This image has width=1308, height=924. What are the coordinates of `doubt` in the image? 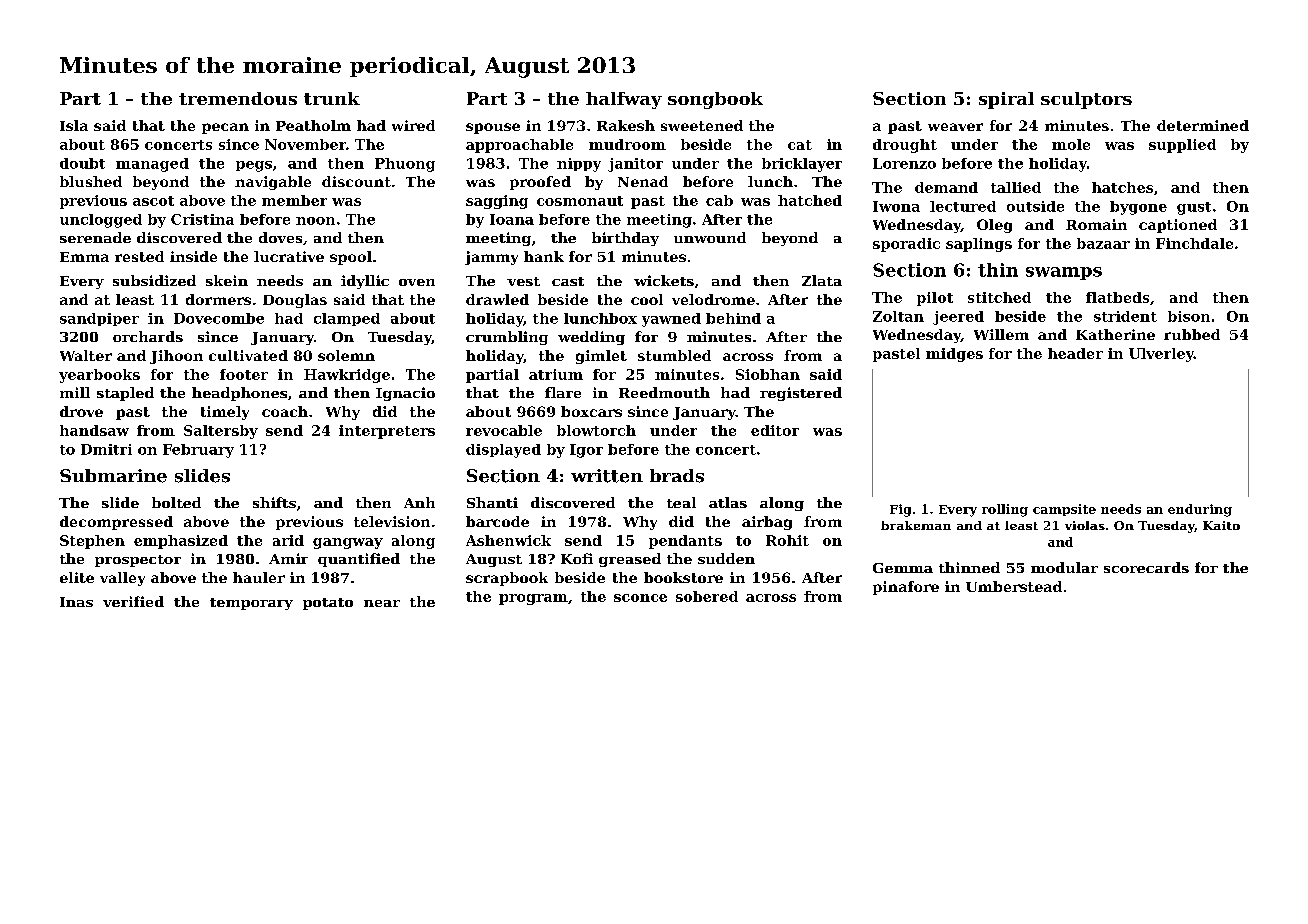 It's located at (82, 163).
